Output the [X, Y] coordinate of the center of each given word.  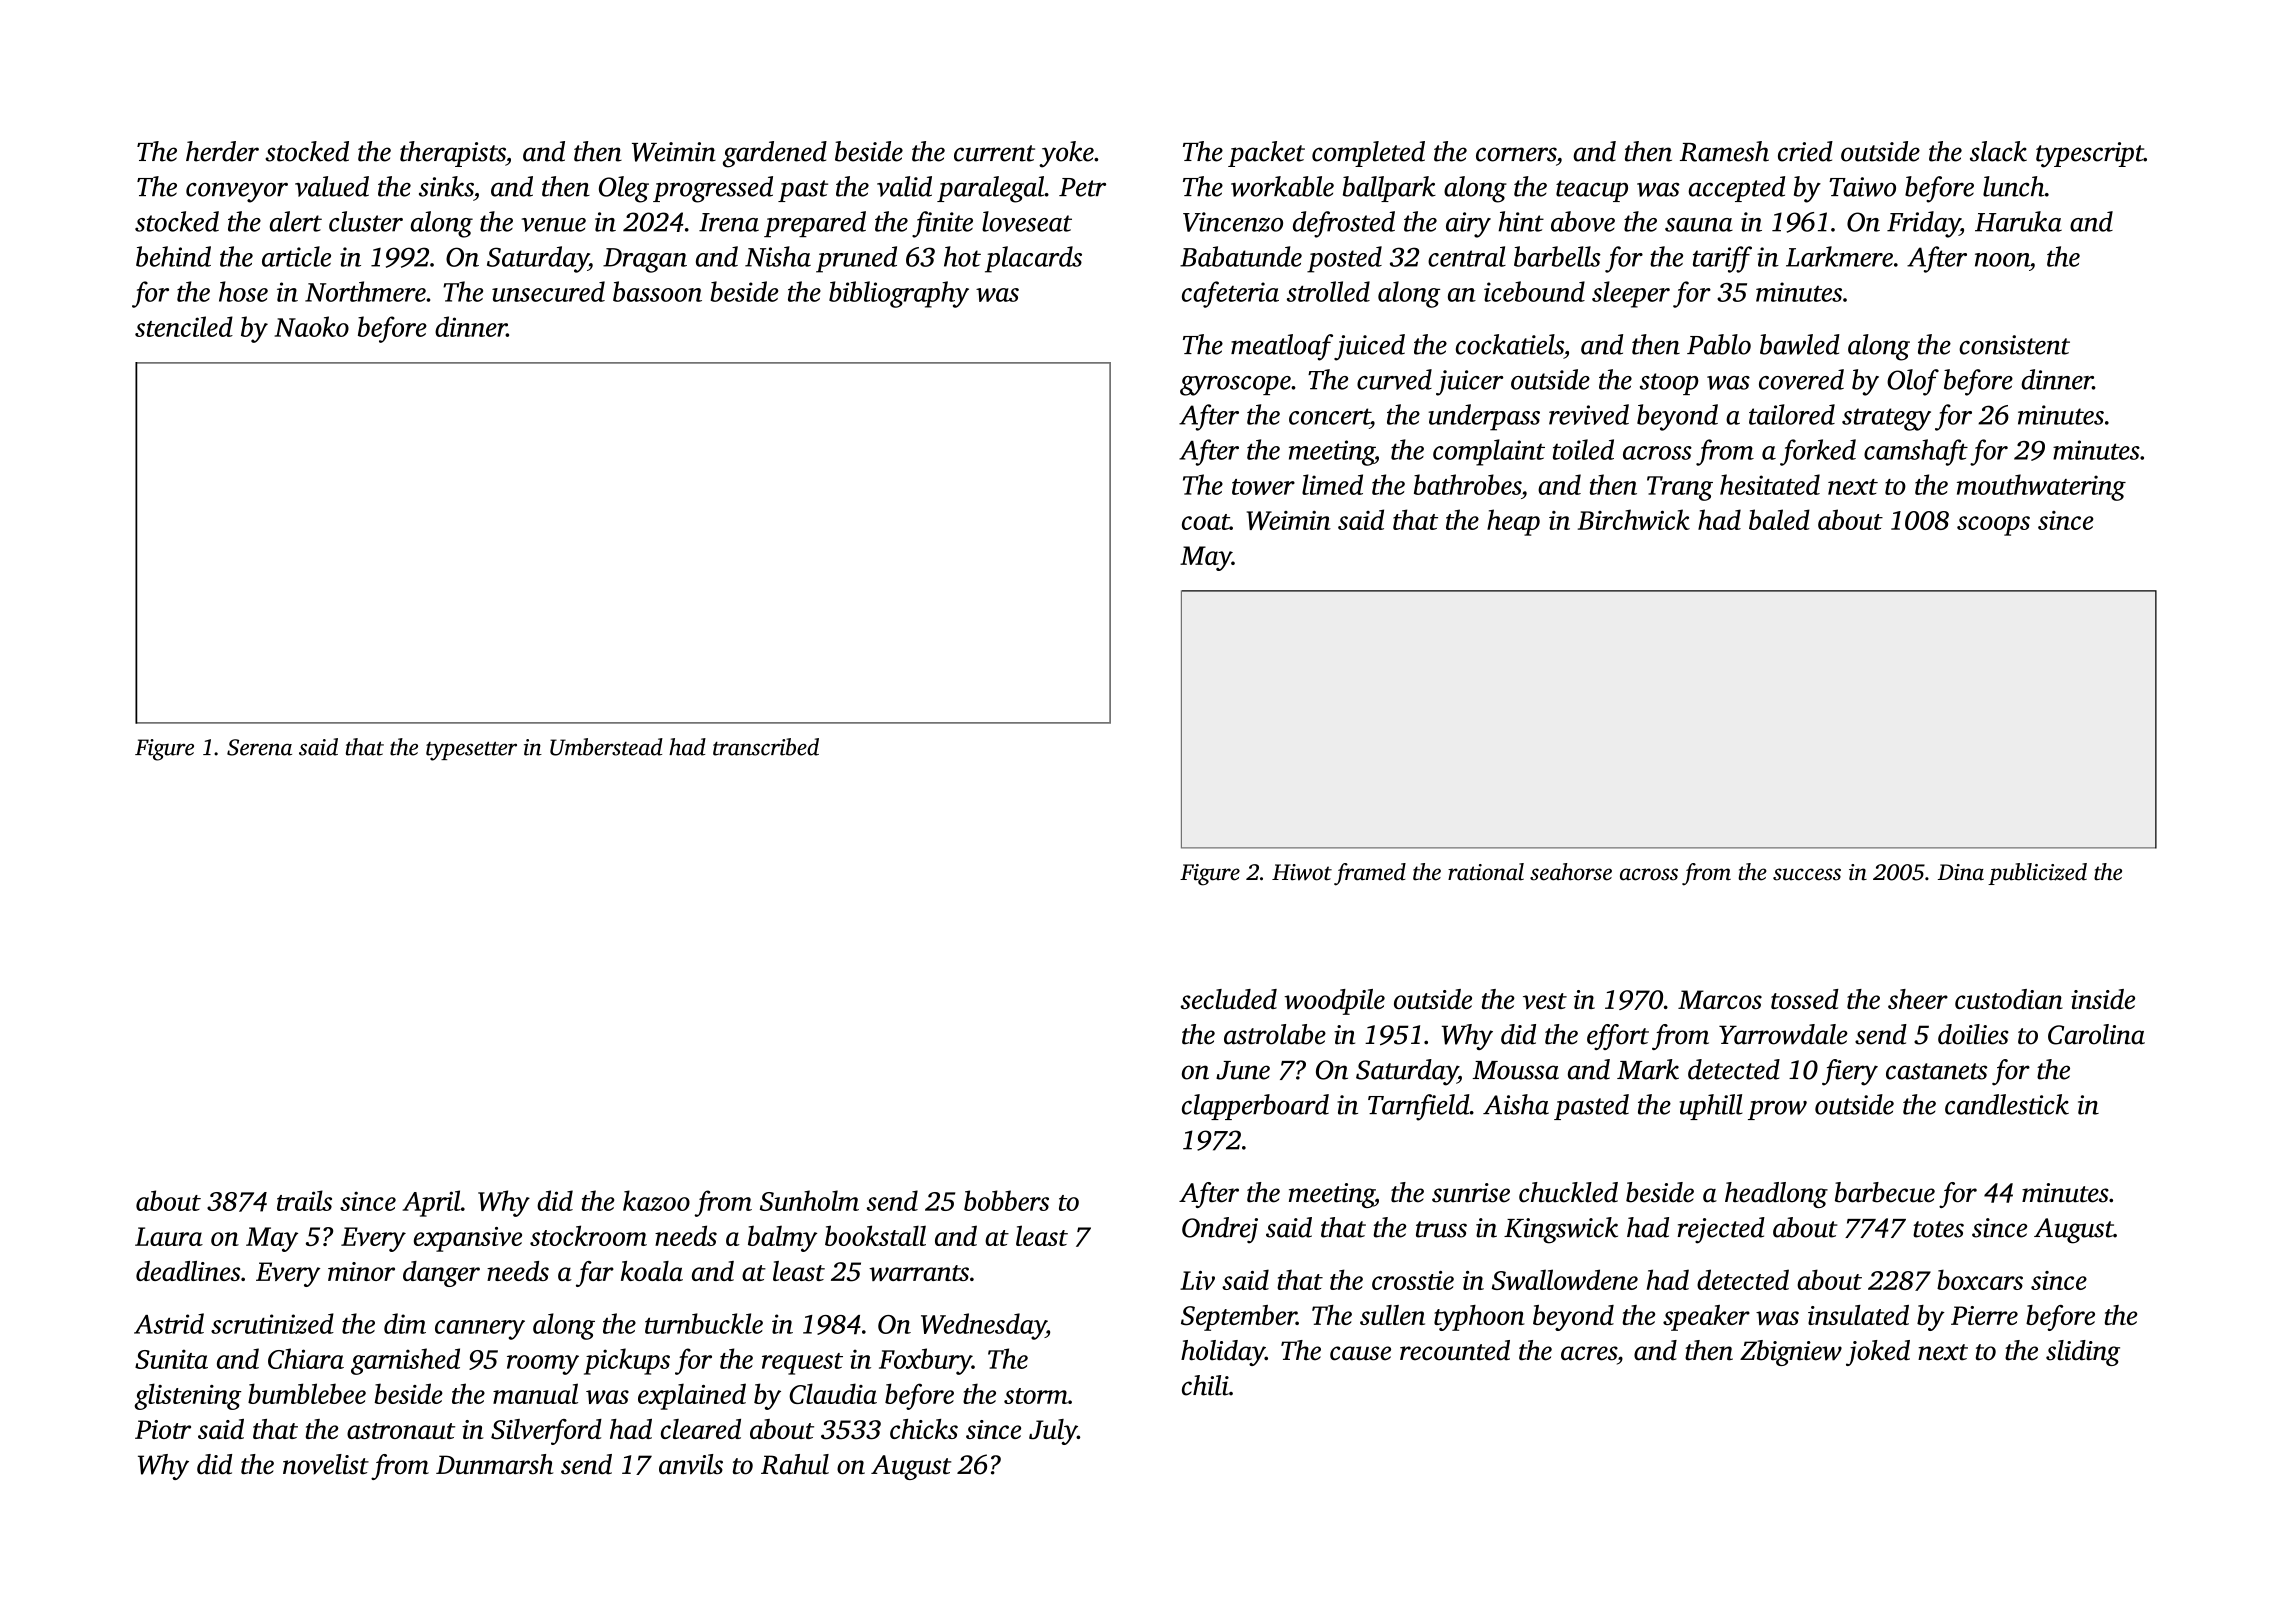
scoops [1993, 526]
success [1807, 874]
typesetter [471, 751]
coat [1206, 522]
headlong [1776, 1195]
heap [1513, 522]
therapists [453, 154]
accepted [1736, 189]
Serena [259, 747]
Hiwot [1302, 872]
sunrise [1471, 1193]
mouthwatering [2041, 487]
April [431, 1203]
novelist [326, 1464]
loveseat [1027, 221]
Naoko [312, 326]
